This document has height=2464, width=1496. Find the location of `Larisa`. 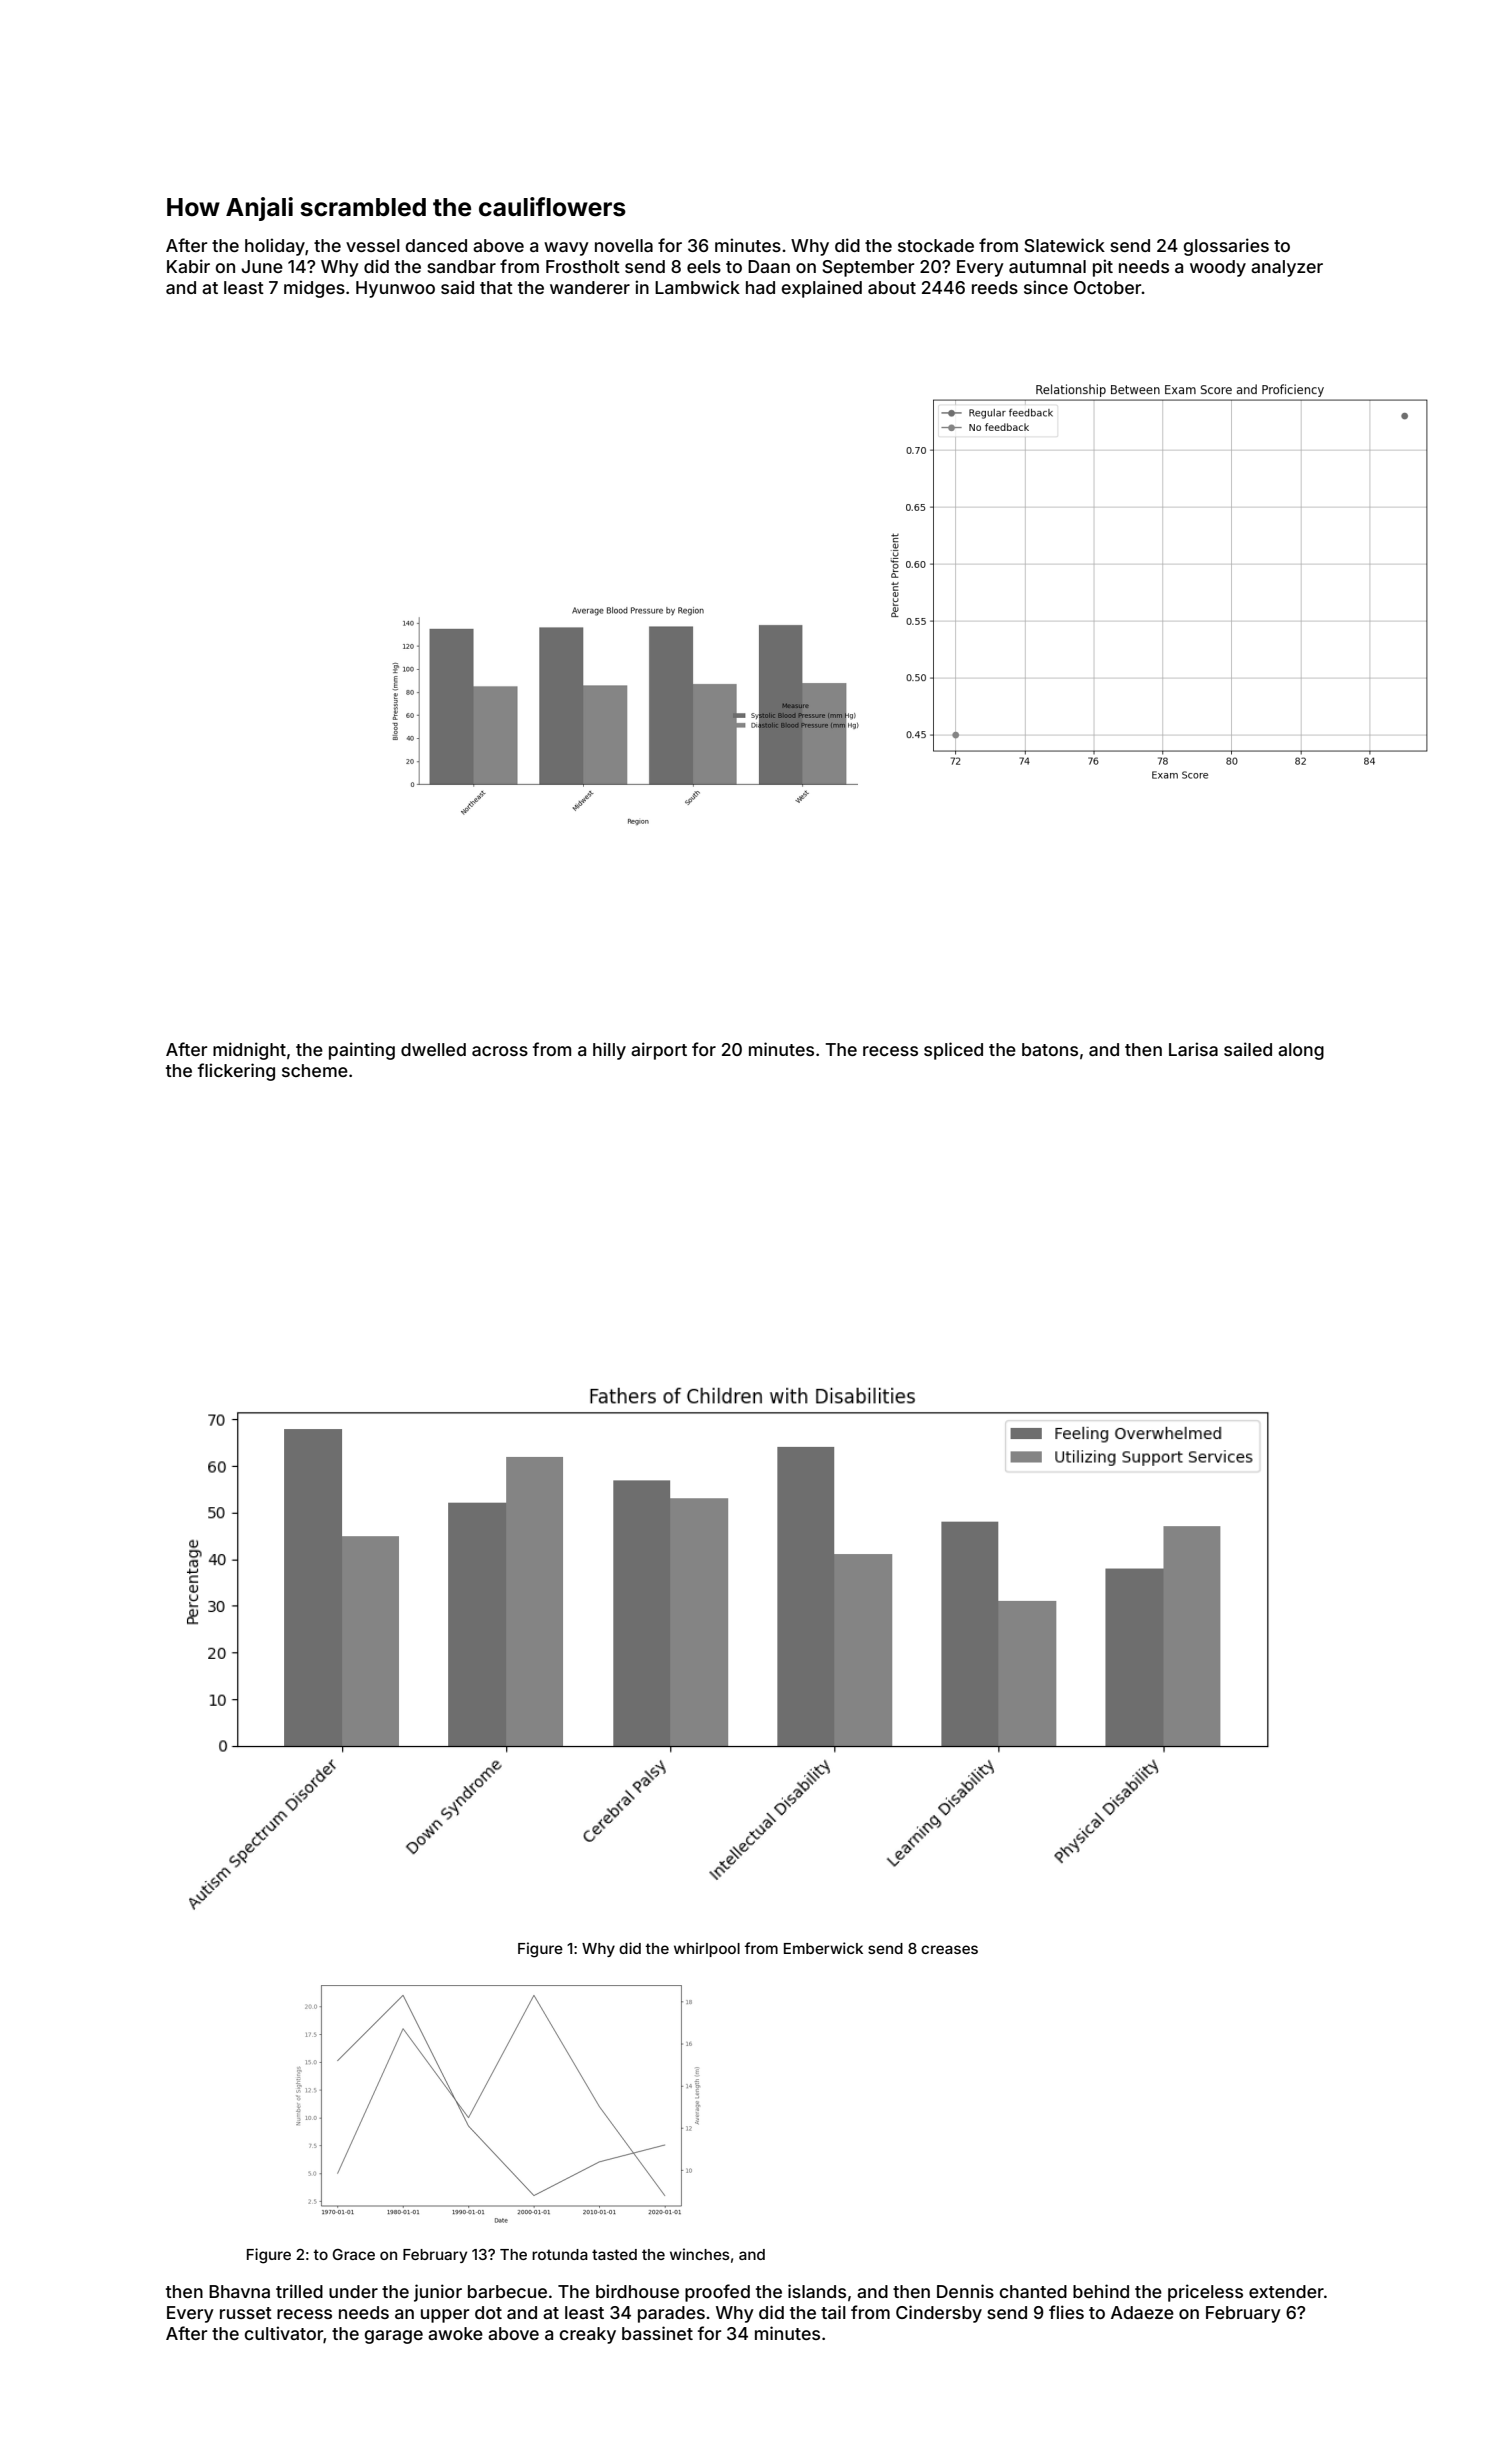

Larisa is located at coordinates (1193, 1049).
